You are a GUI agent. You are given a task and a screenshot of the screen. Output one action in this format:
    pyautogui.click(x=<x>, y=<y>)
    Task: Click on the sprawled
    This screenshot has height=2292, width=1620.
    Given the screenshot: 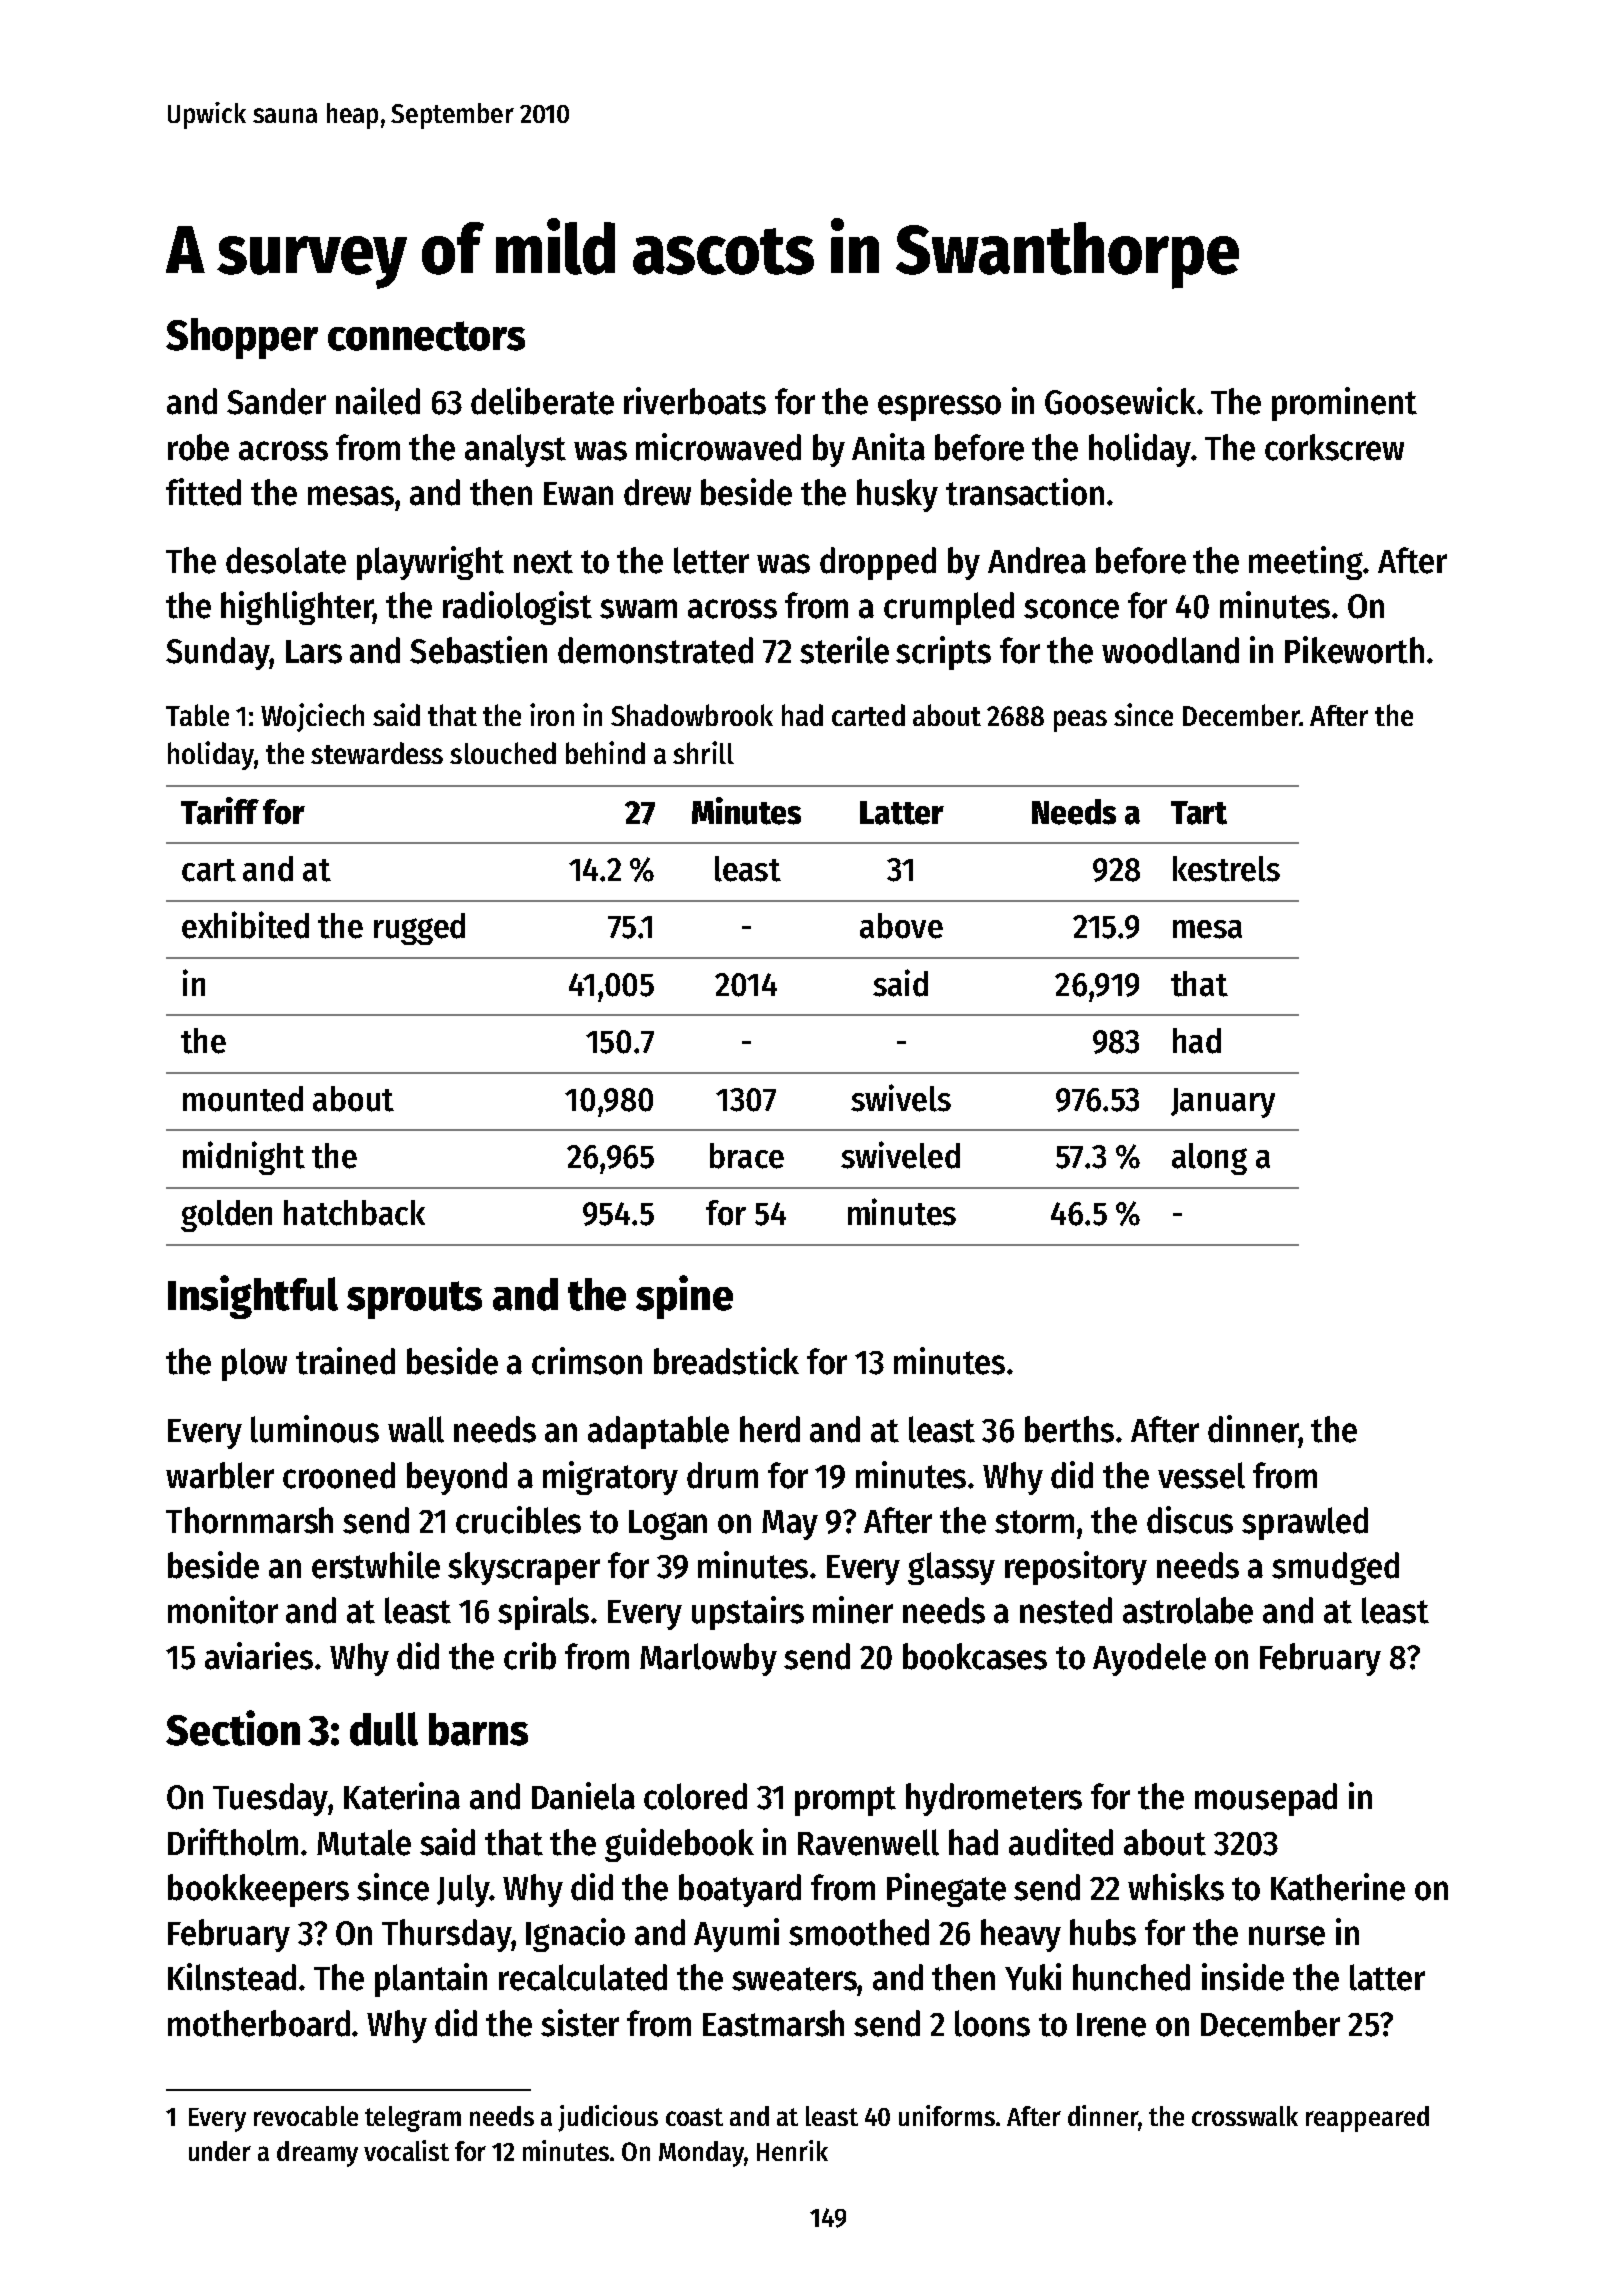 What is the action you would take?
    pyautogui.click(x=1305, y=1523)
